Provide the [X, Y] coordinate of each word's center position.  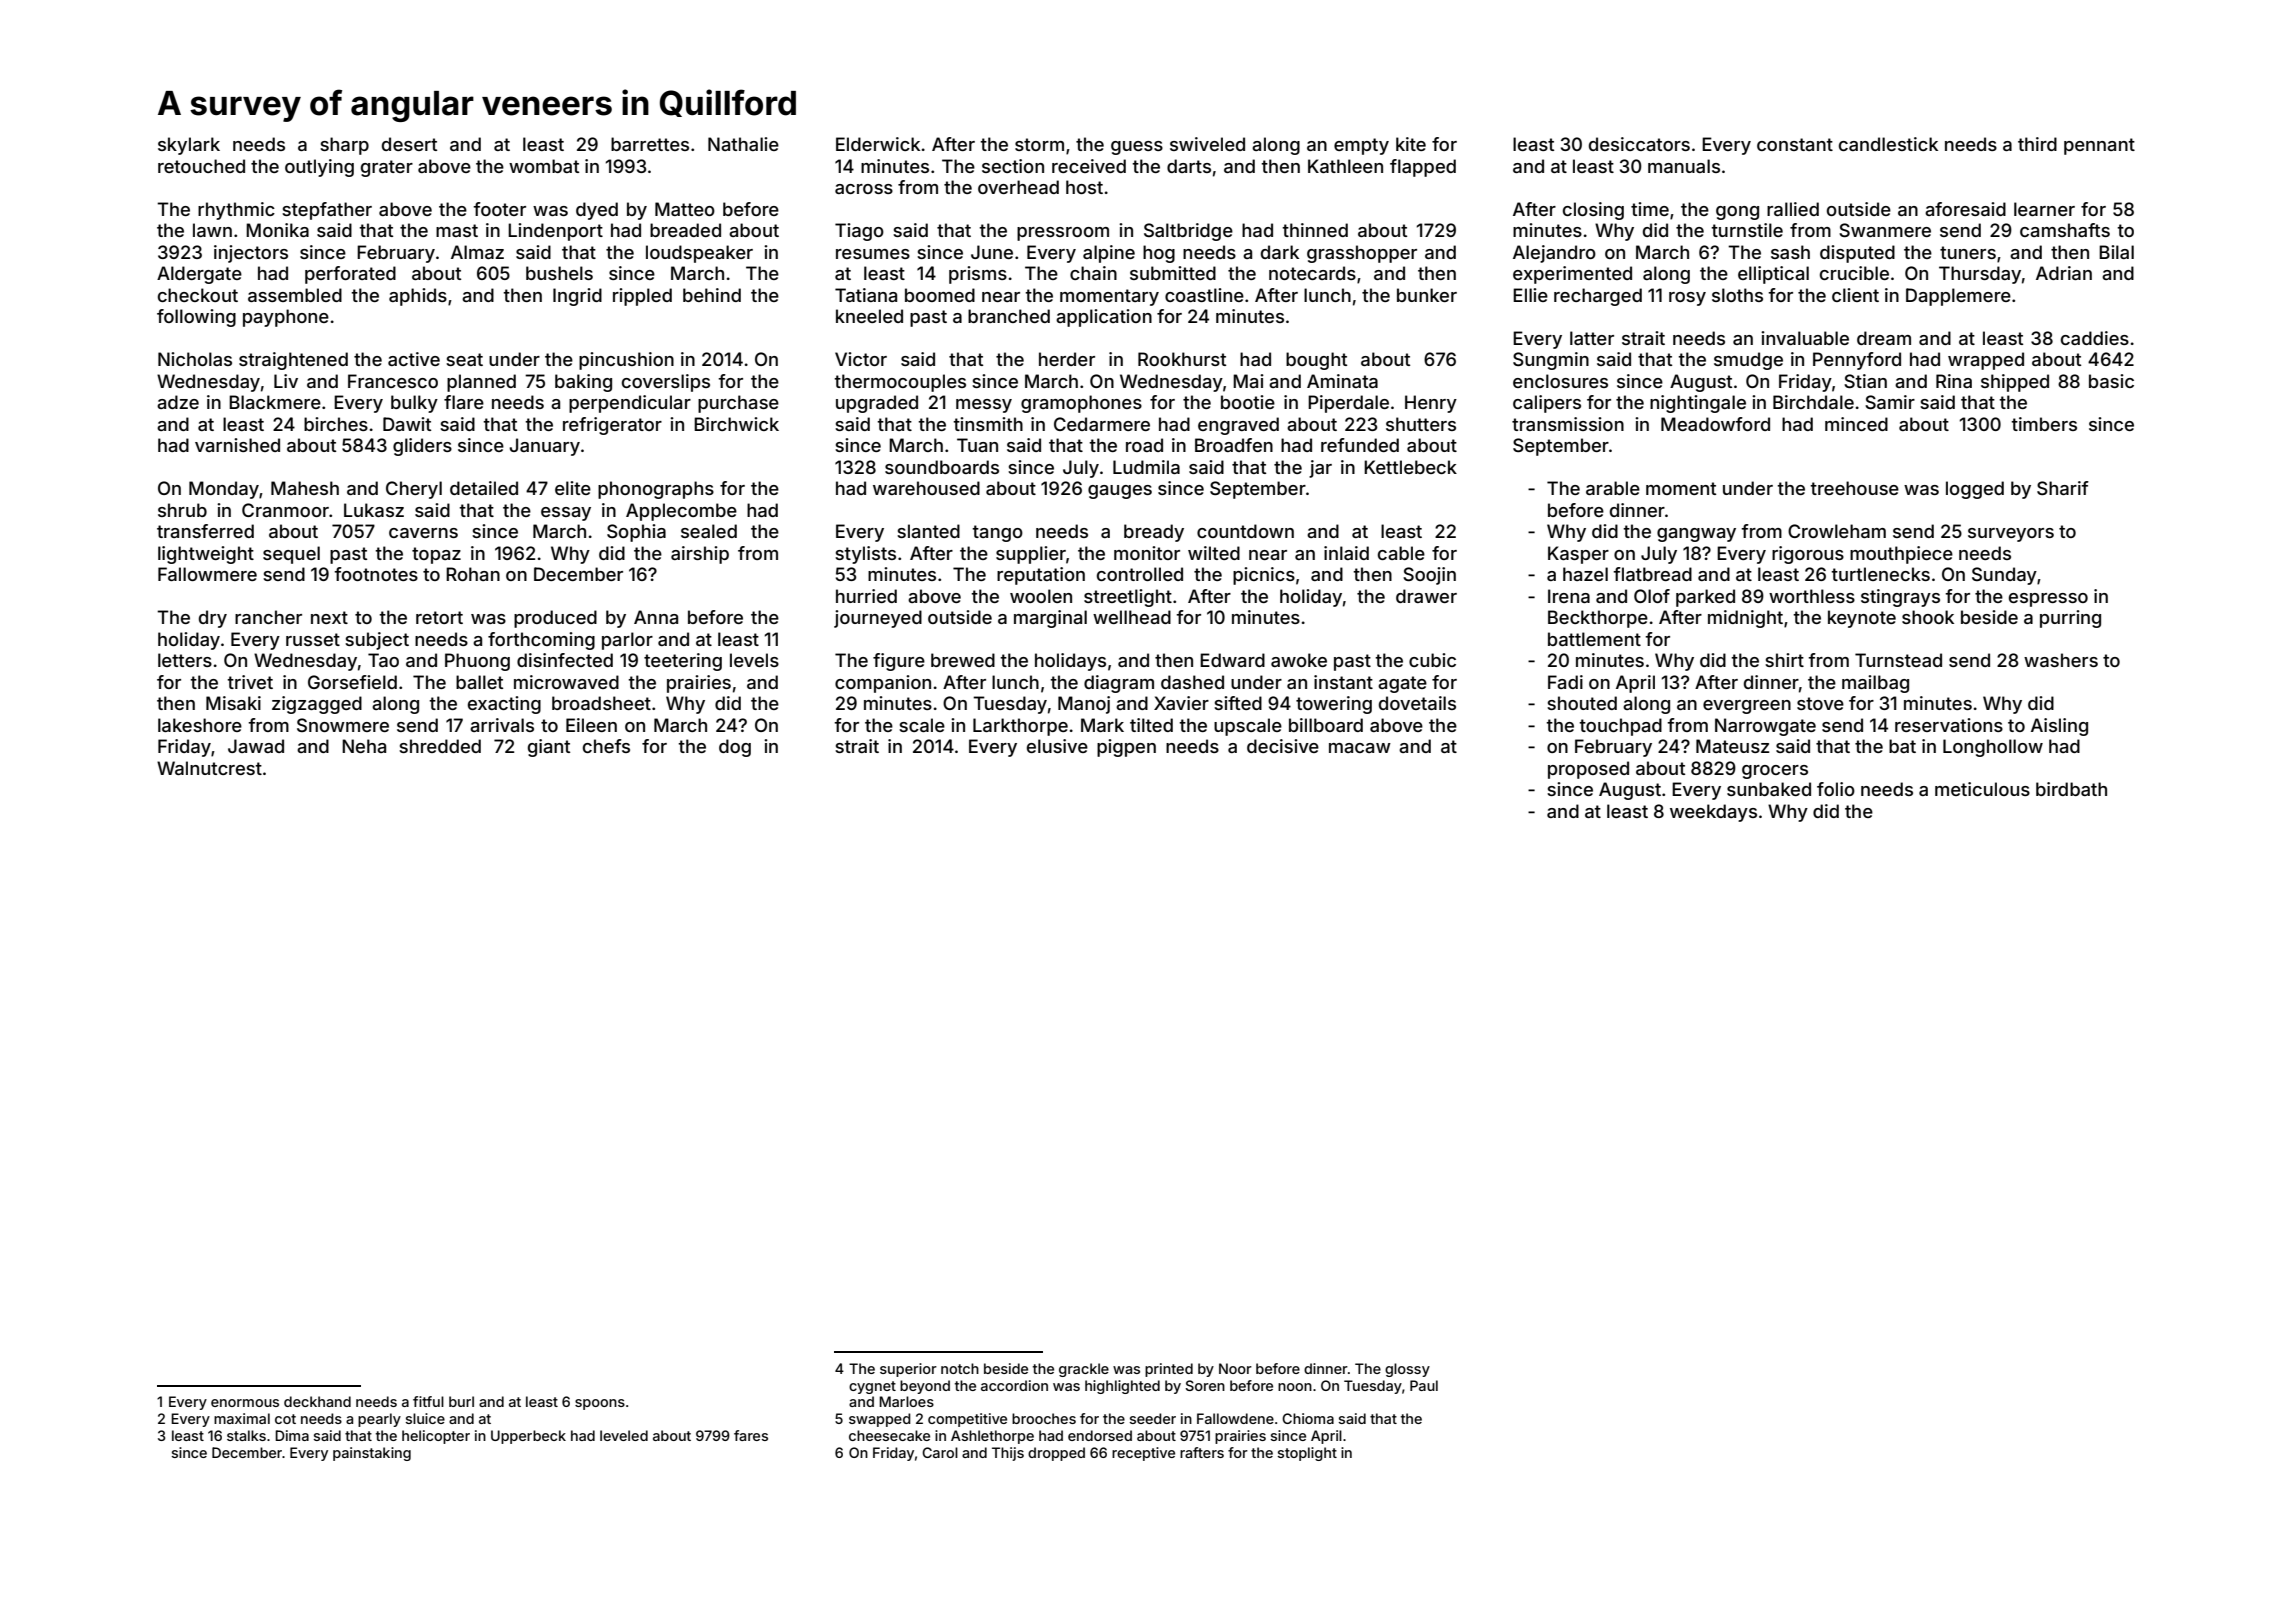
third [2037, 144]
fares [751, 1435]
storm [1039, 144]
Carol [940, 1452]
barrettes [650, 144]
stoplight [1307, 1454]
